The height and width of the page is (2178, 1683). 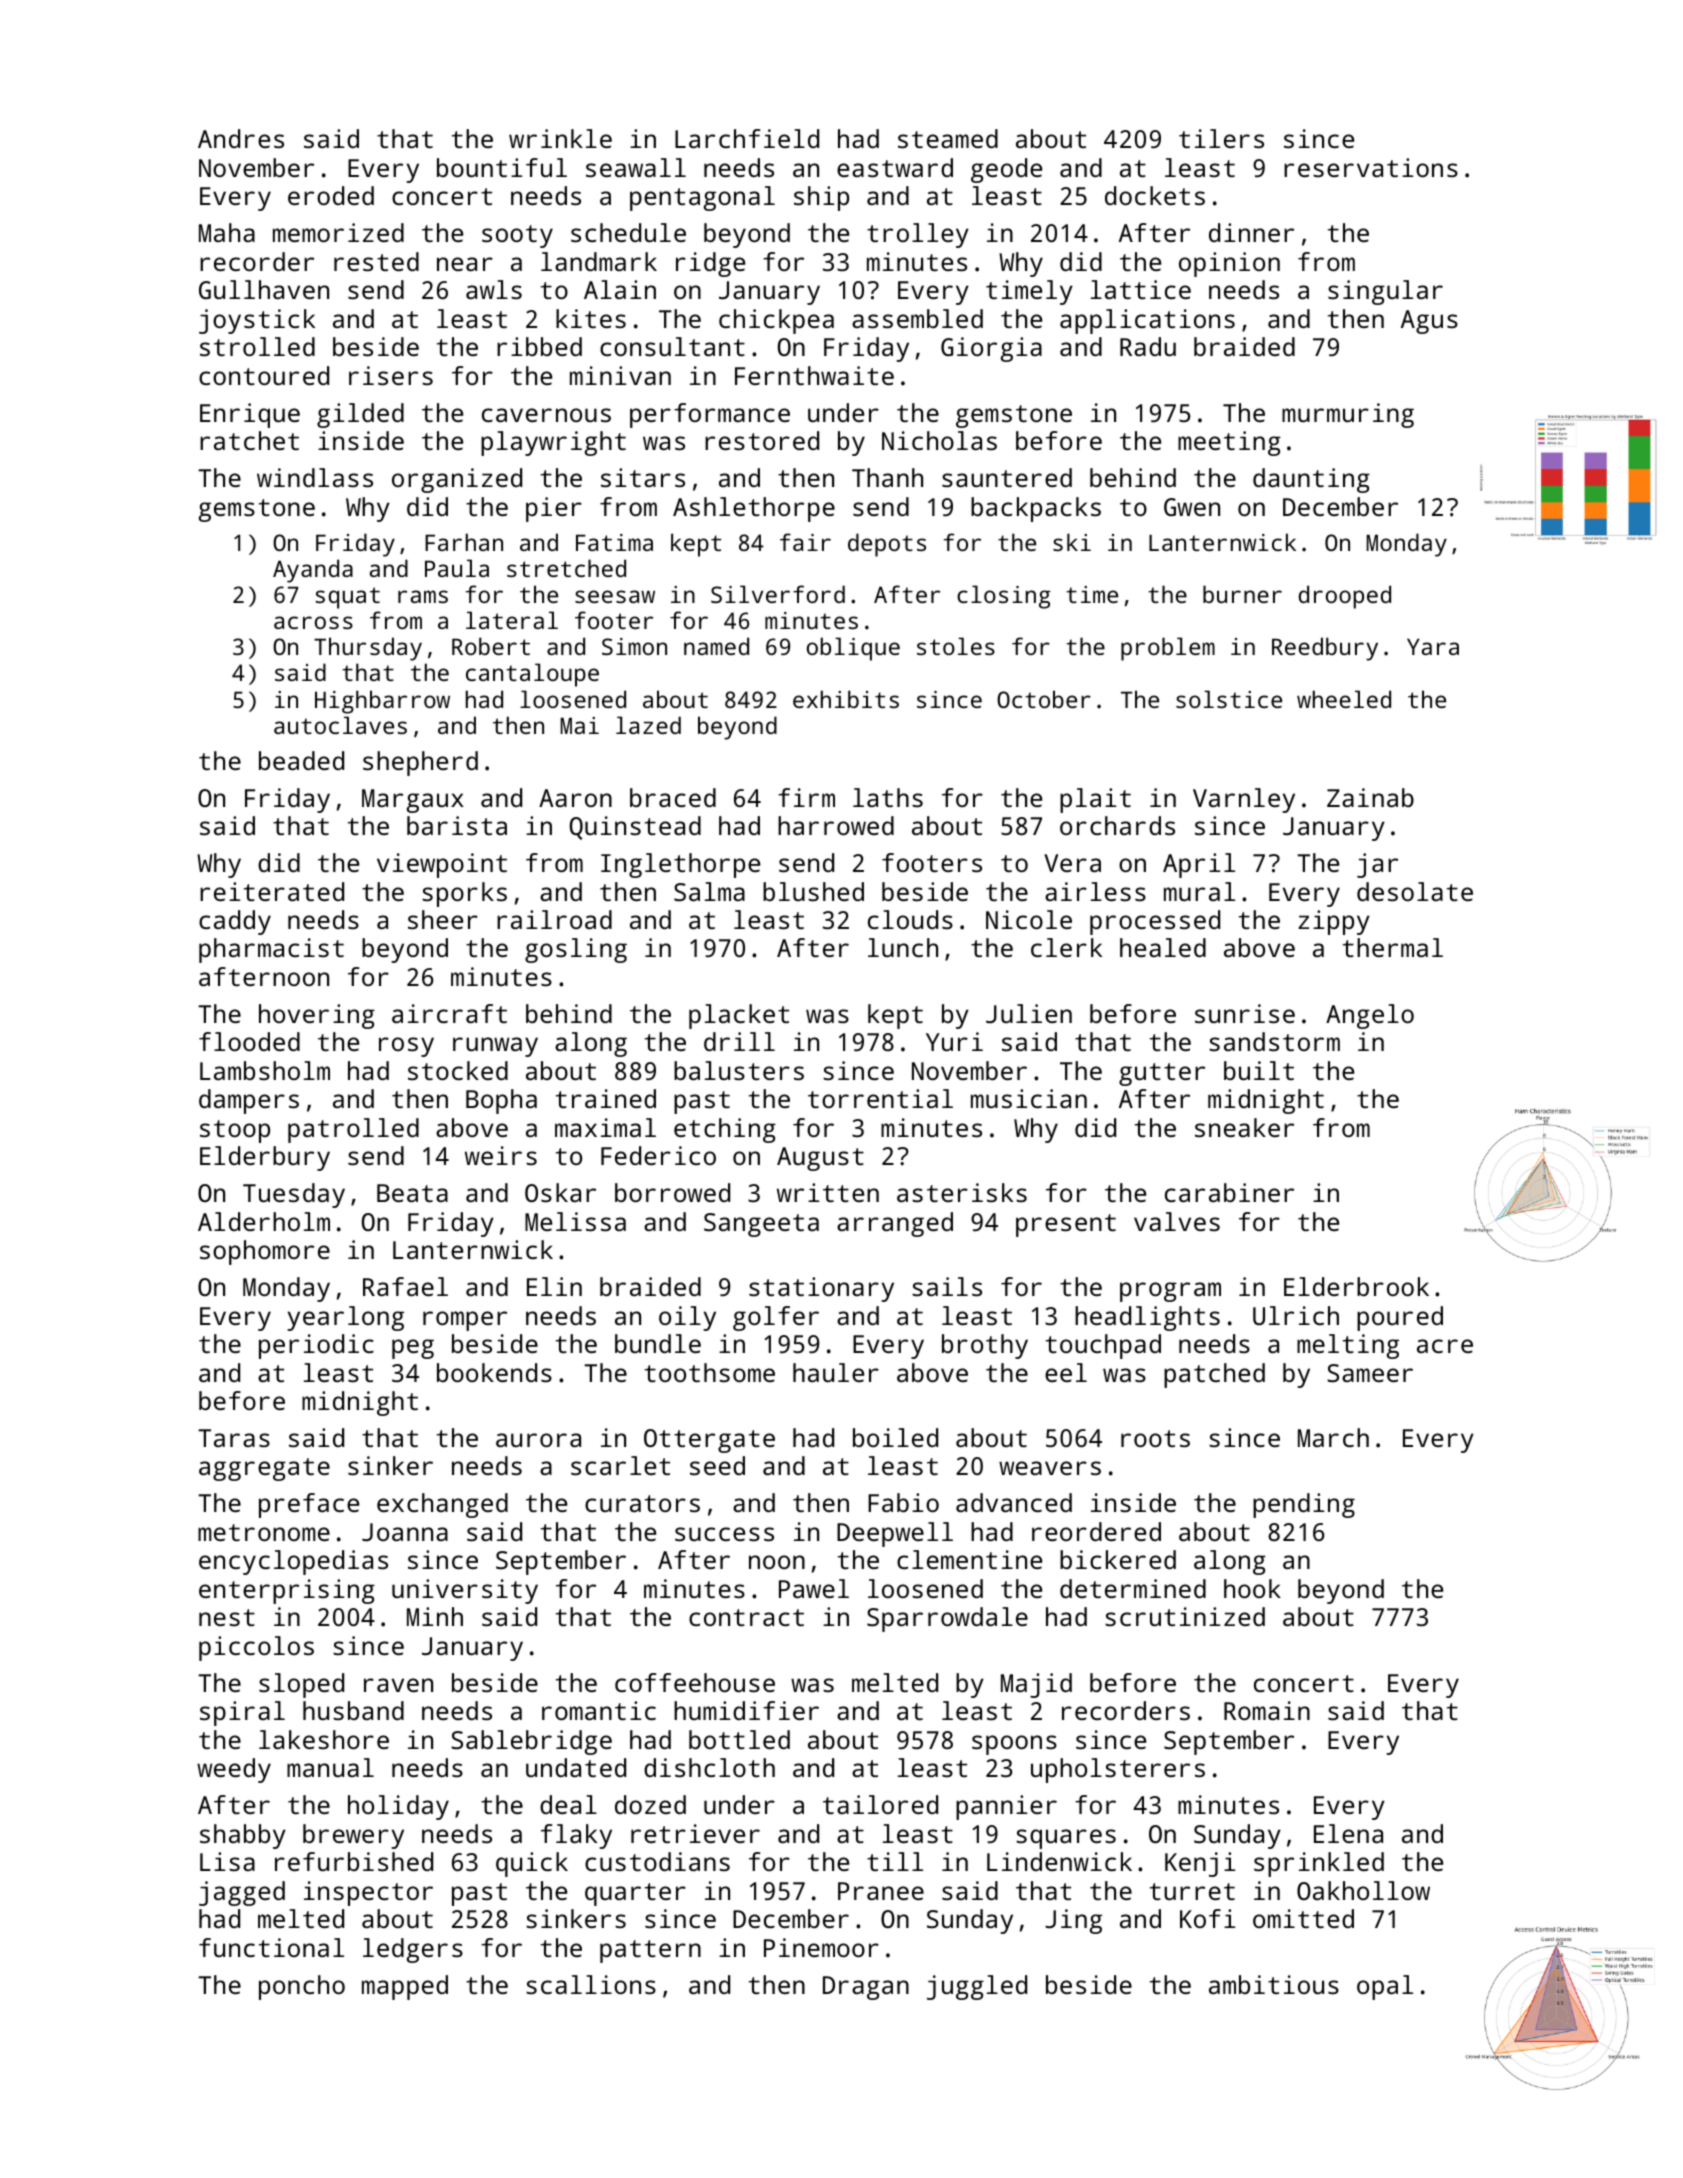 I want to click on jar, so click(x=1377, y=865).
